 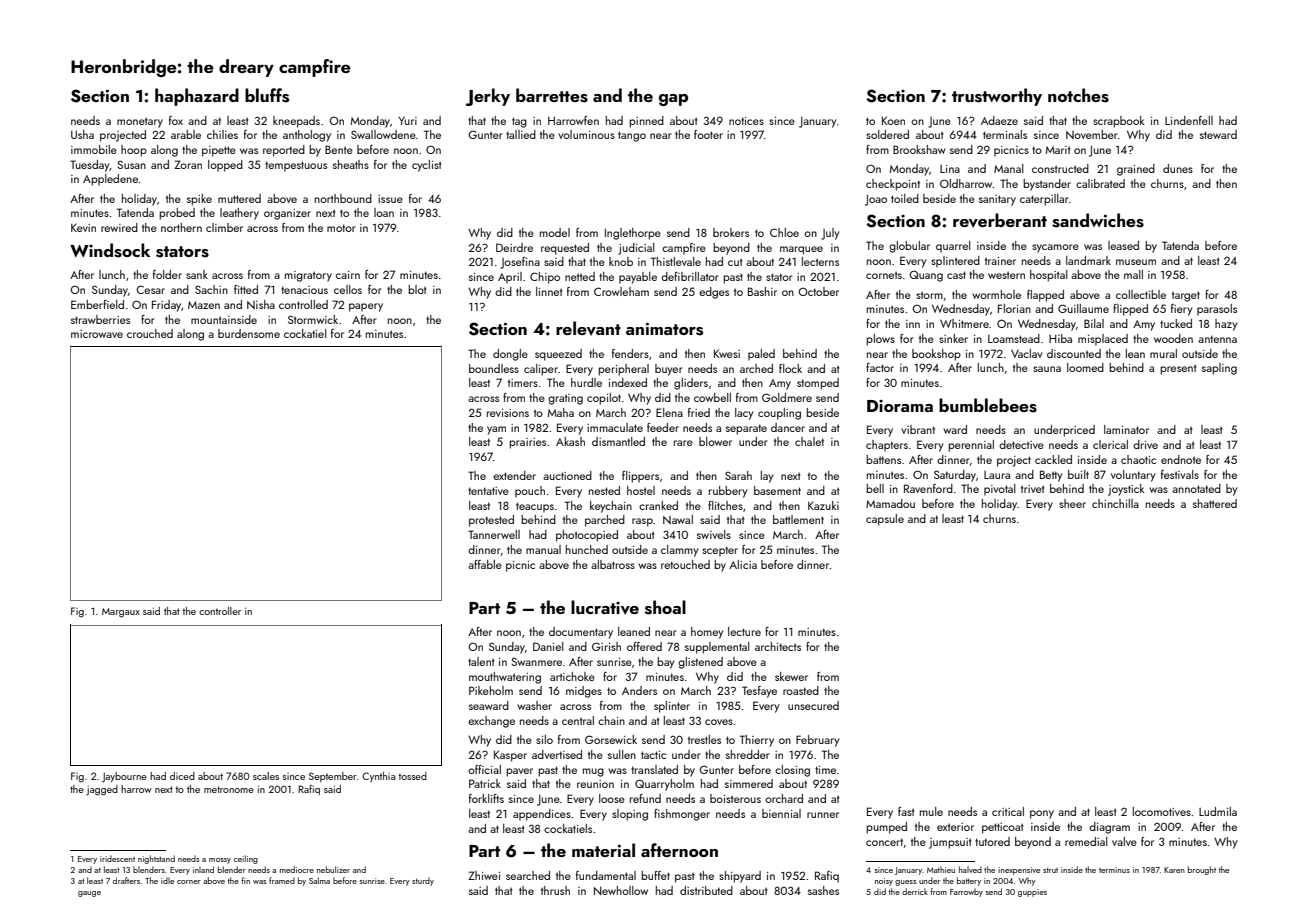 I want to click on controlled, so click(x=303, y=304).
